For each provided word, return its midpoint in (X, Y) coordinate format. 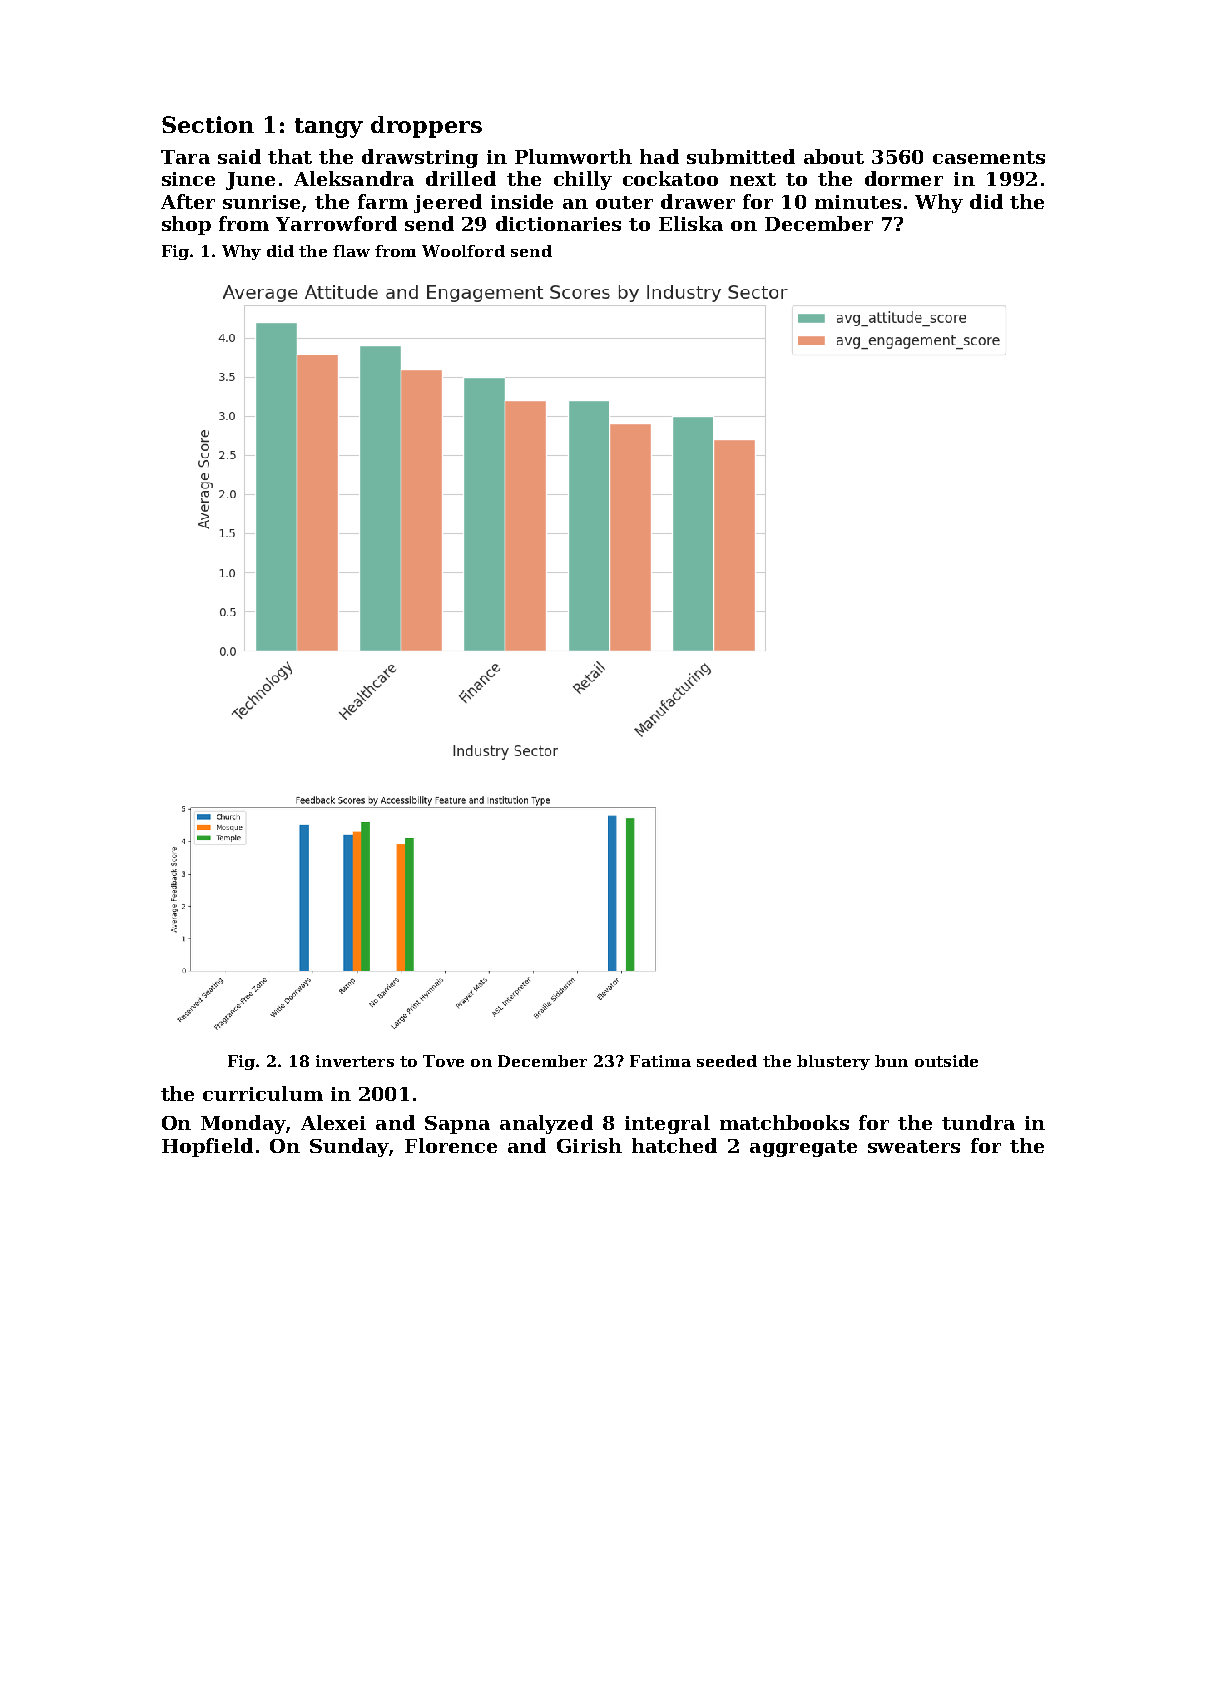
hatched (674, 1145)
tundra (978, 1122)
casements (989, 157)
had (659, 156)
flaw (351, 251)
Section (208, 124)
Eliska (691, 223)
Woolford (463, 251)
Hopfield (207, 1147)
